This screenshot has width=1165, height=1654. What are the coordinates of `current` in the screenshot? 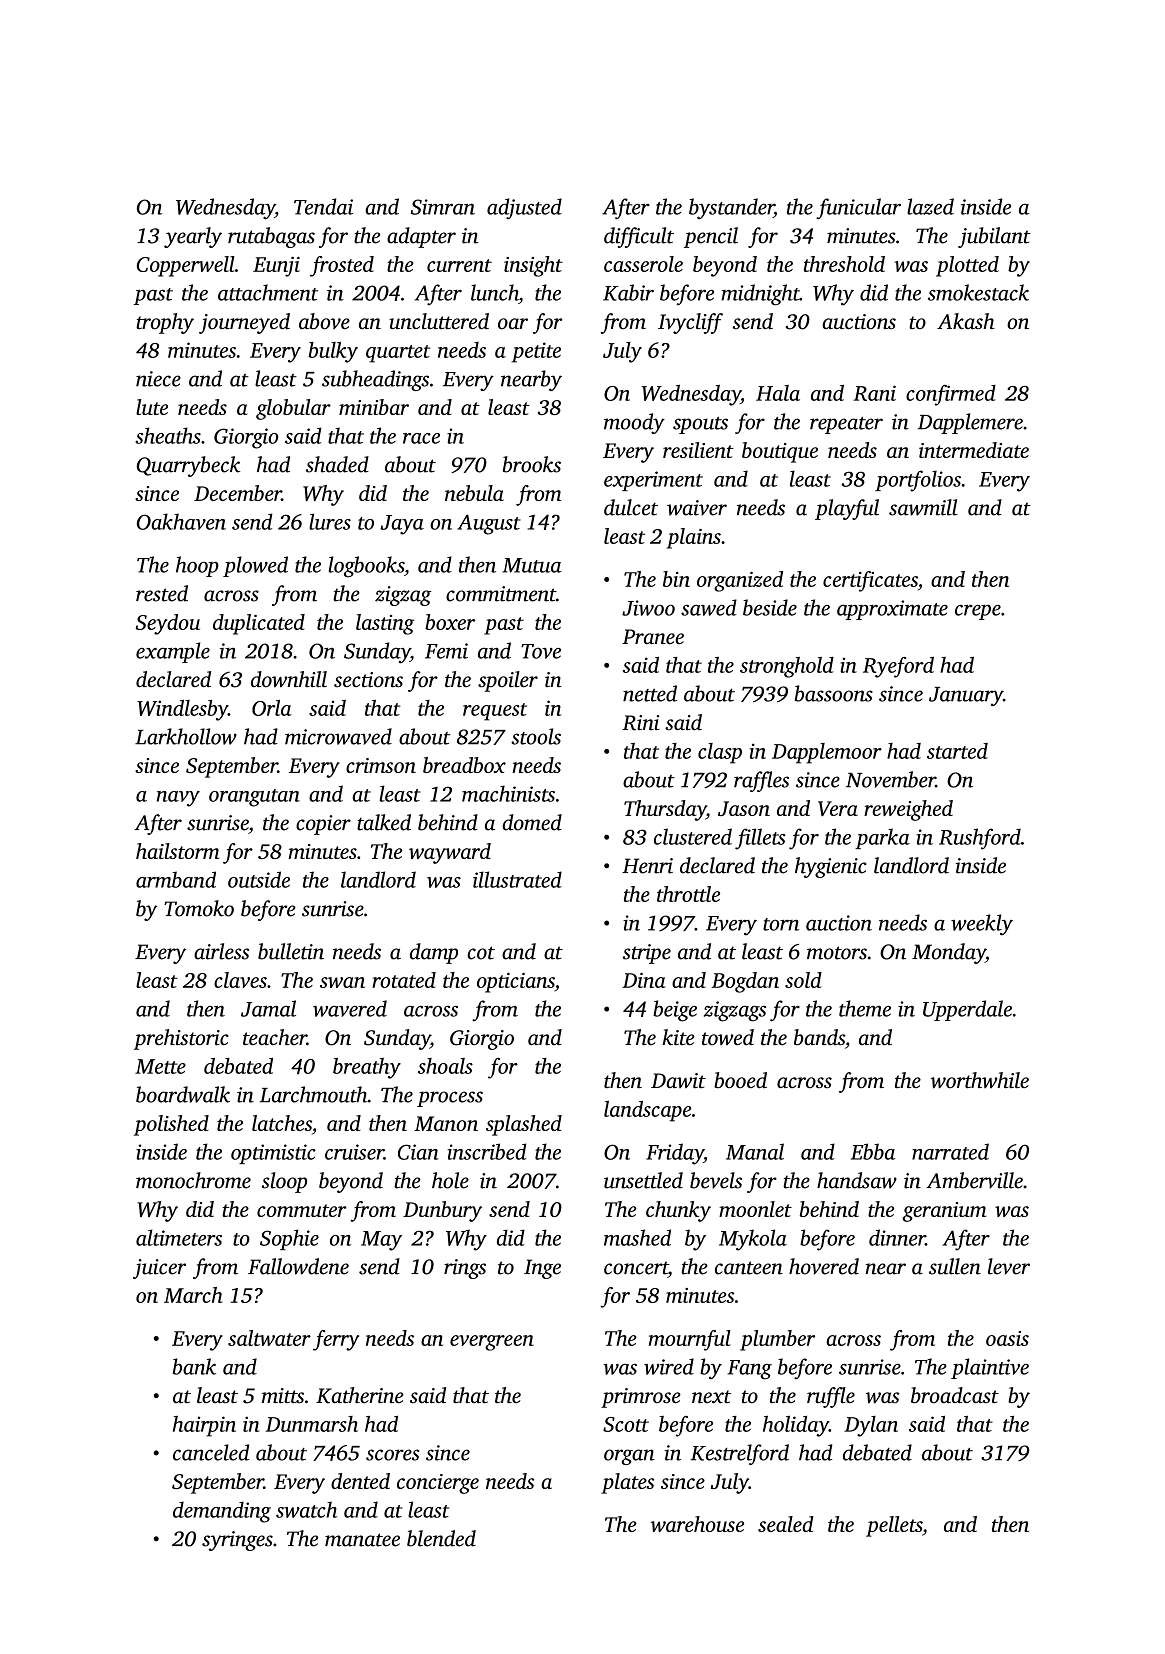 It's located at (459, 265).
